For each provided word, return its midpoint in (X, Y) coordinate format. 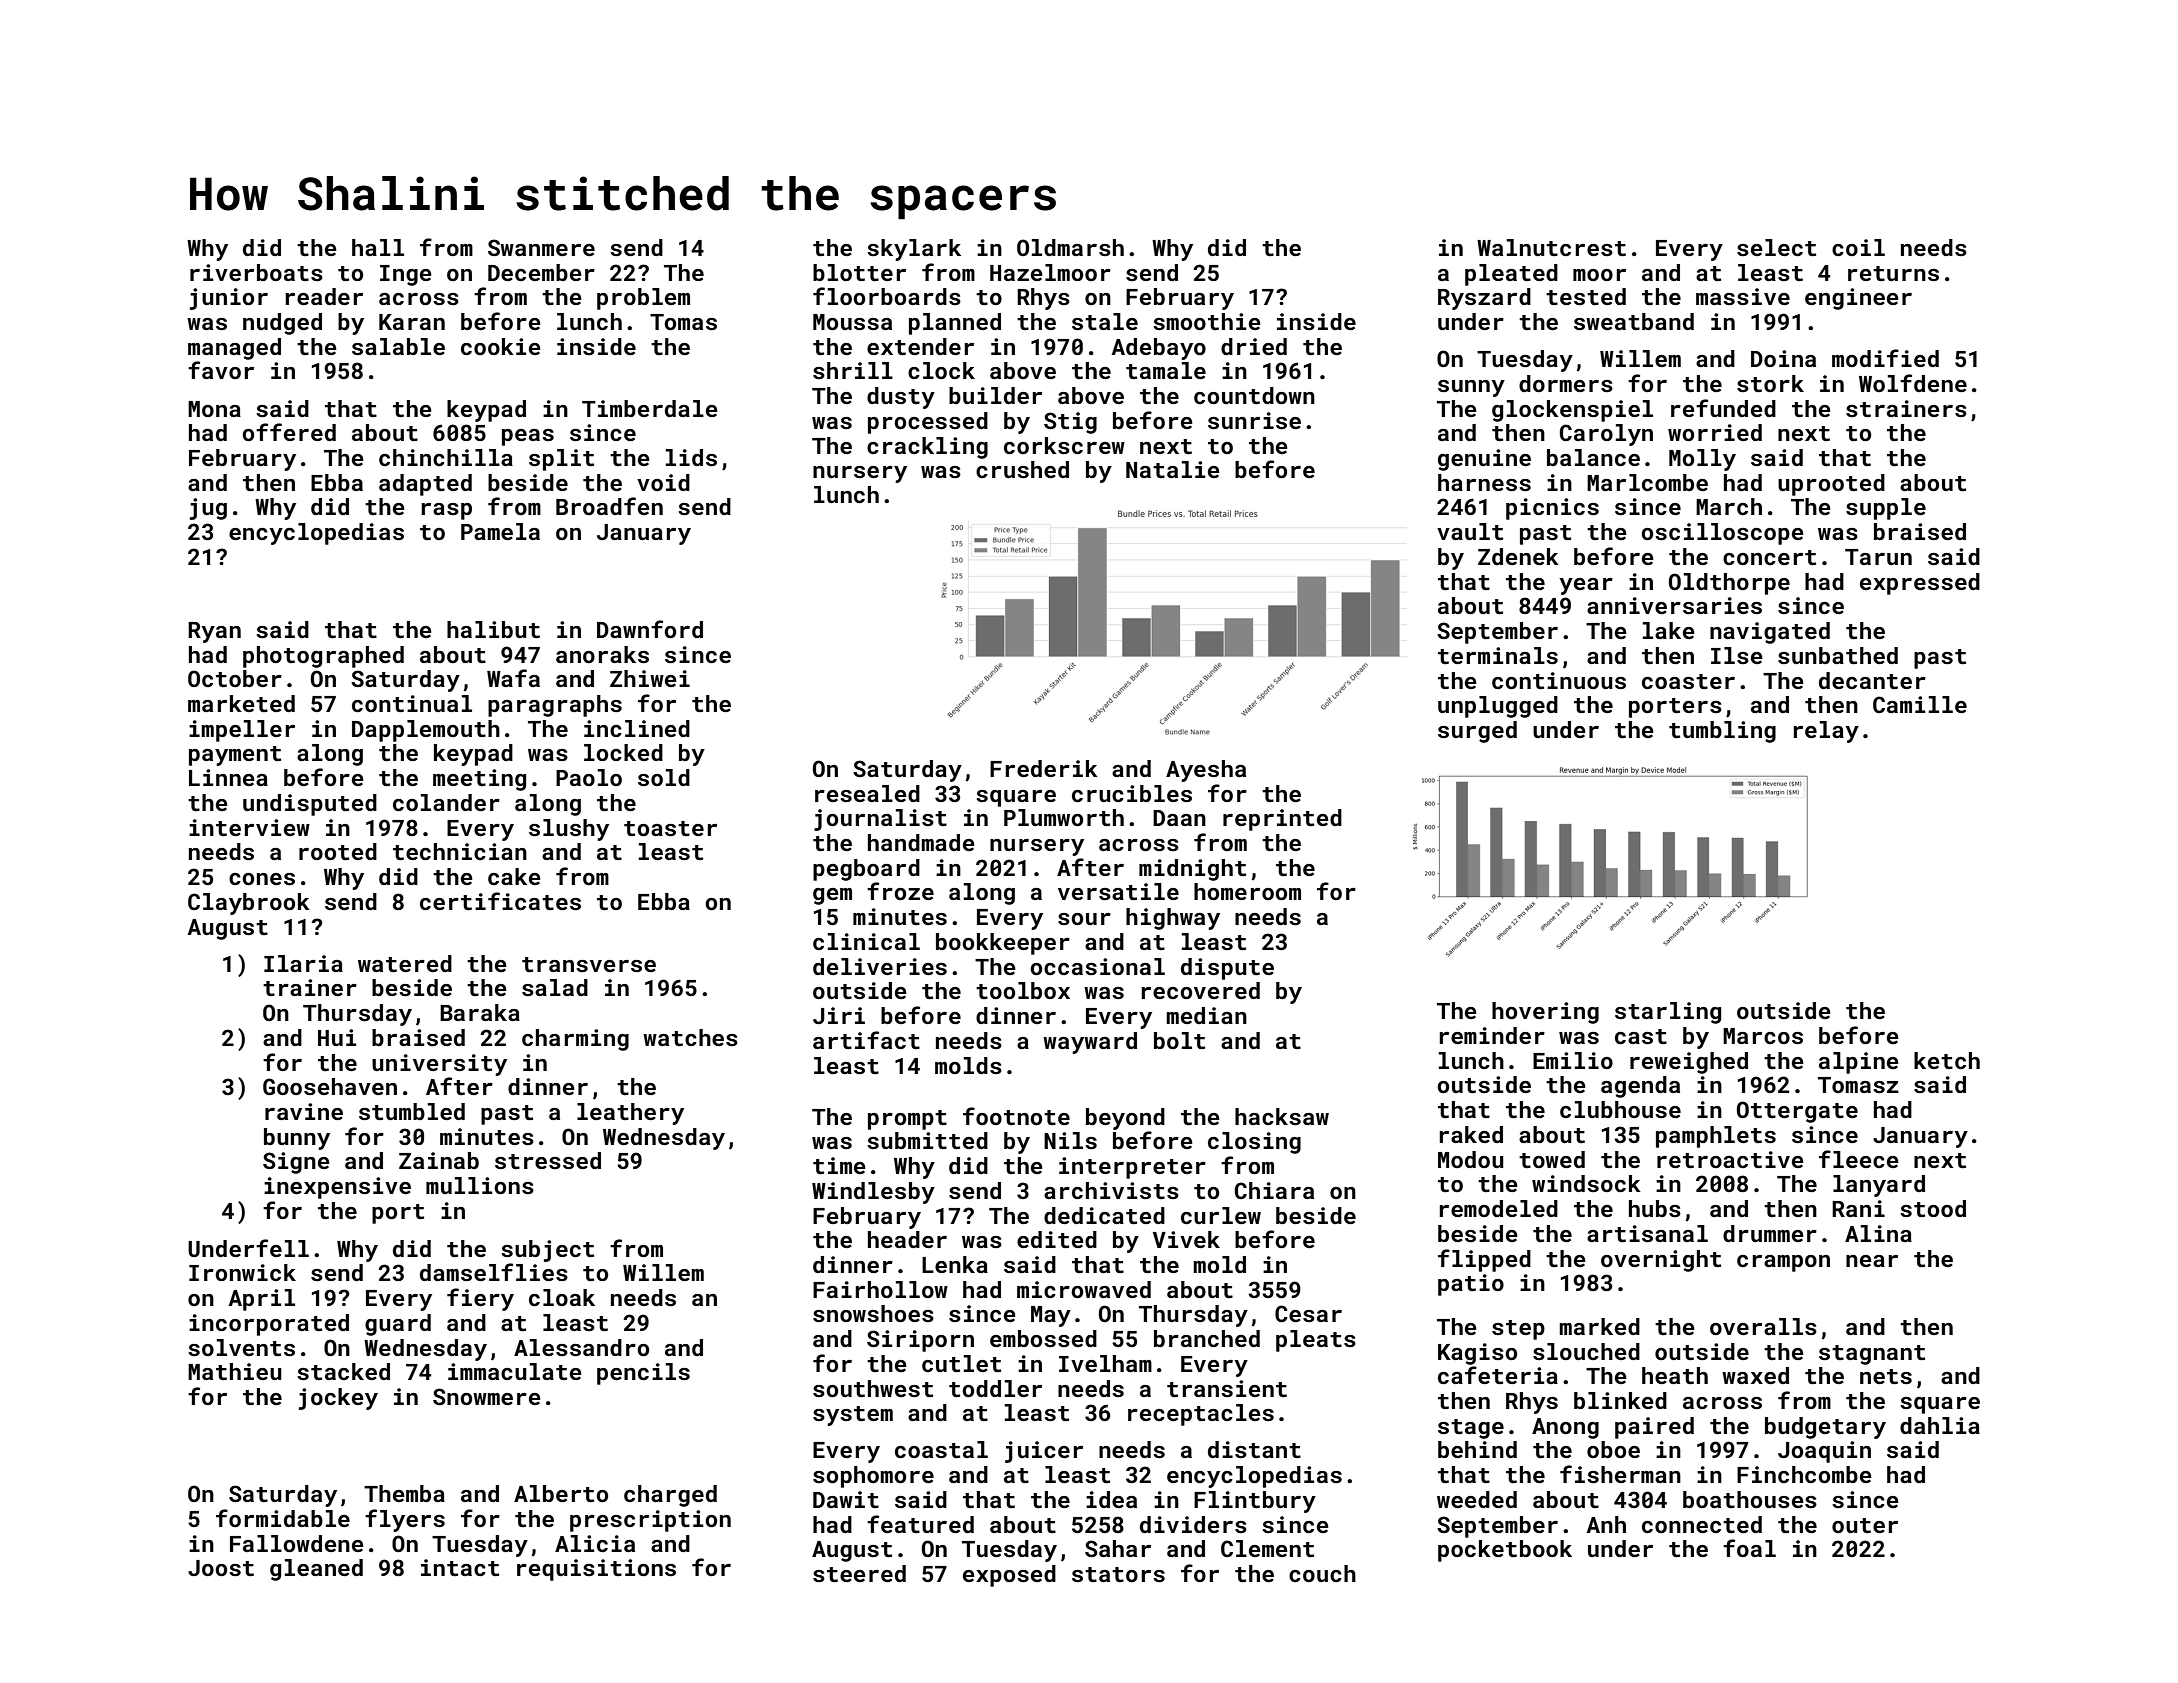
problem (643, 299)
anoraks (602, 654)
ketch (1947, 1060)
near (1872, 1261)
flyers (405, 1520)
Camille (1920, 704)
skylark (914, 250)
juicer (1044, 1452)
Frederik (1044, 768)
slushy (569, 830)
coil (1858, 247)
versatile (1118, 891)
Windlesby (873, 1193)
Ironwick (242, 1272)
